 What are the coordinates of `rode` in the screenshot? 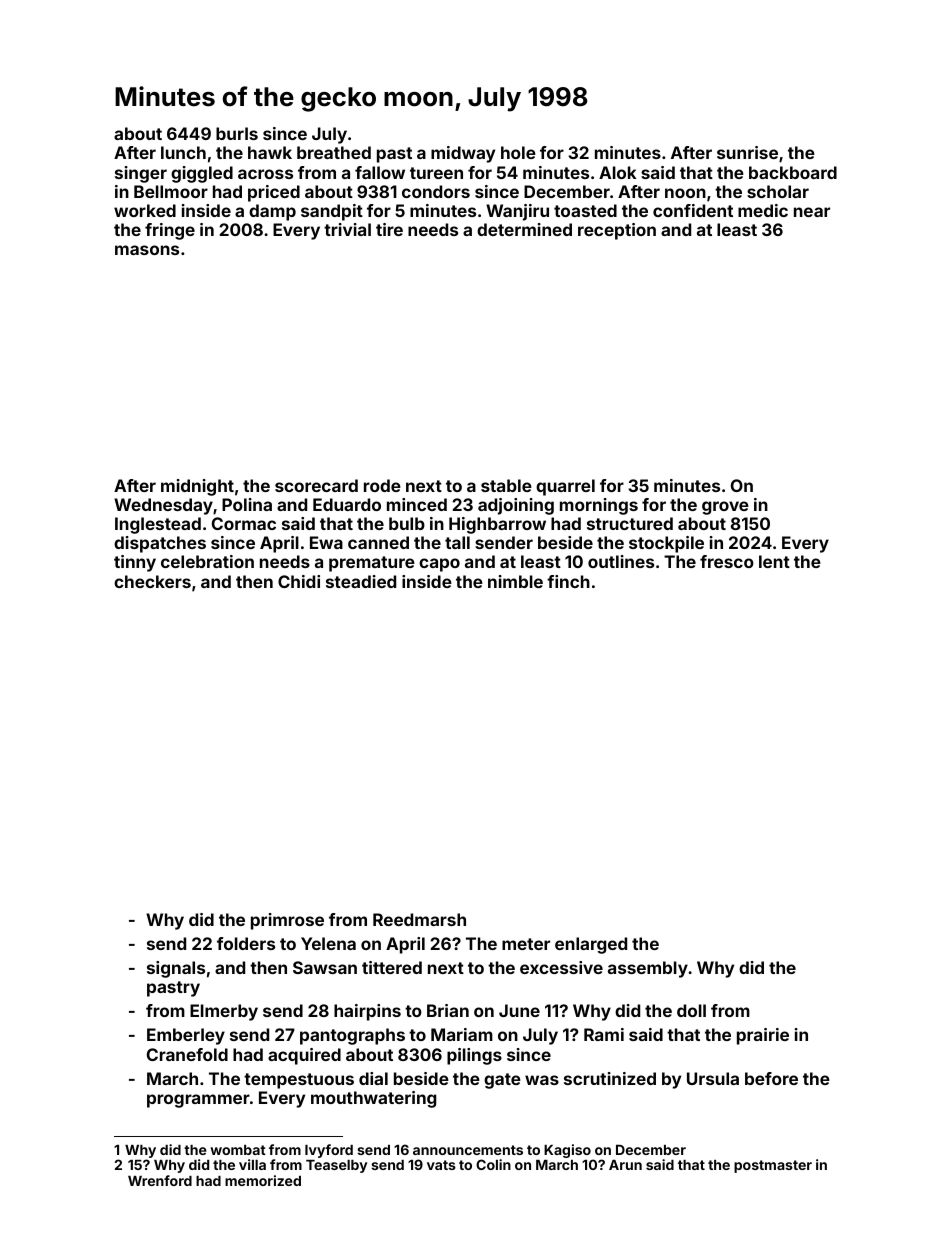 It's located at (382, 485).
